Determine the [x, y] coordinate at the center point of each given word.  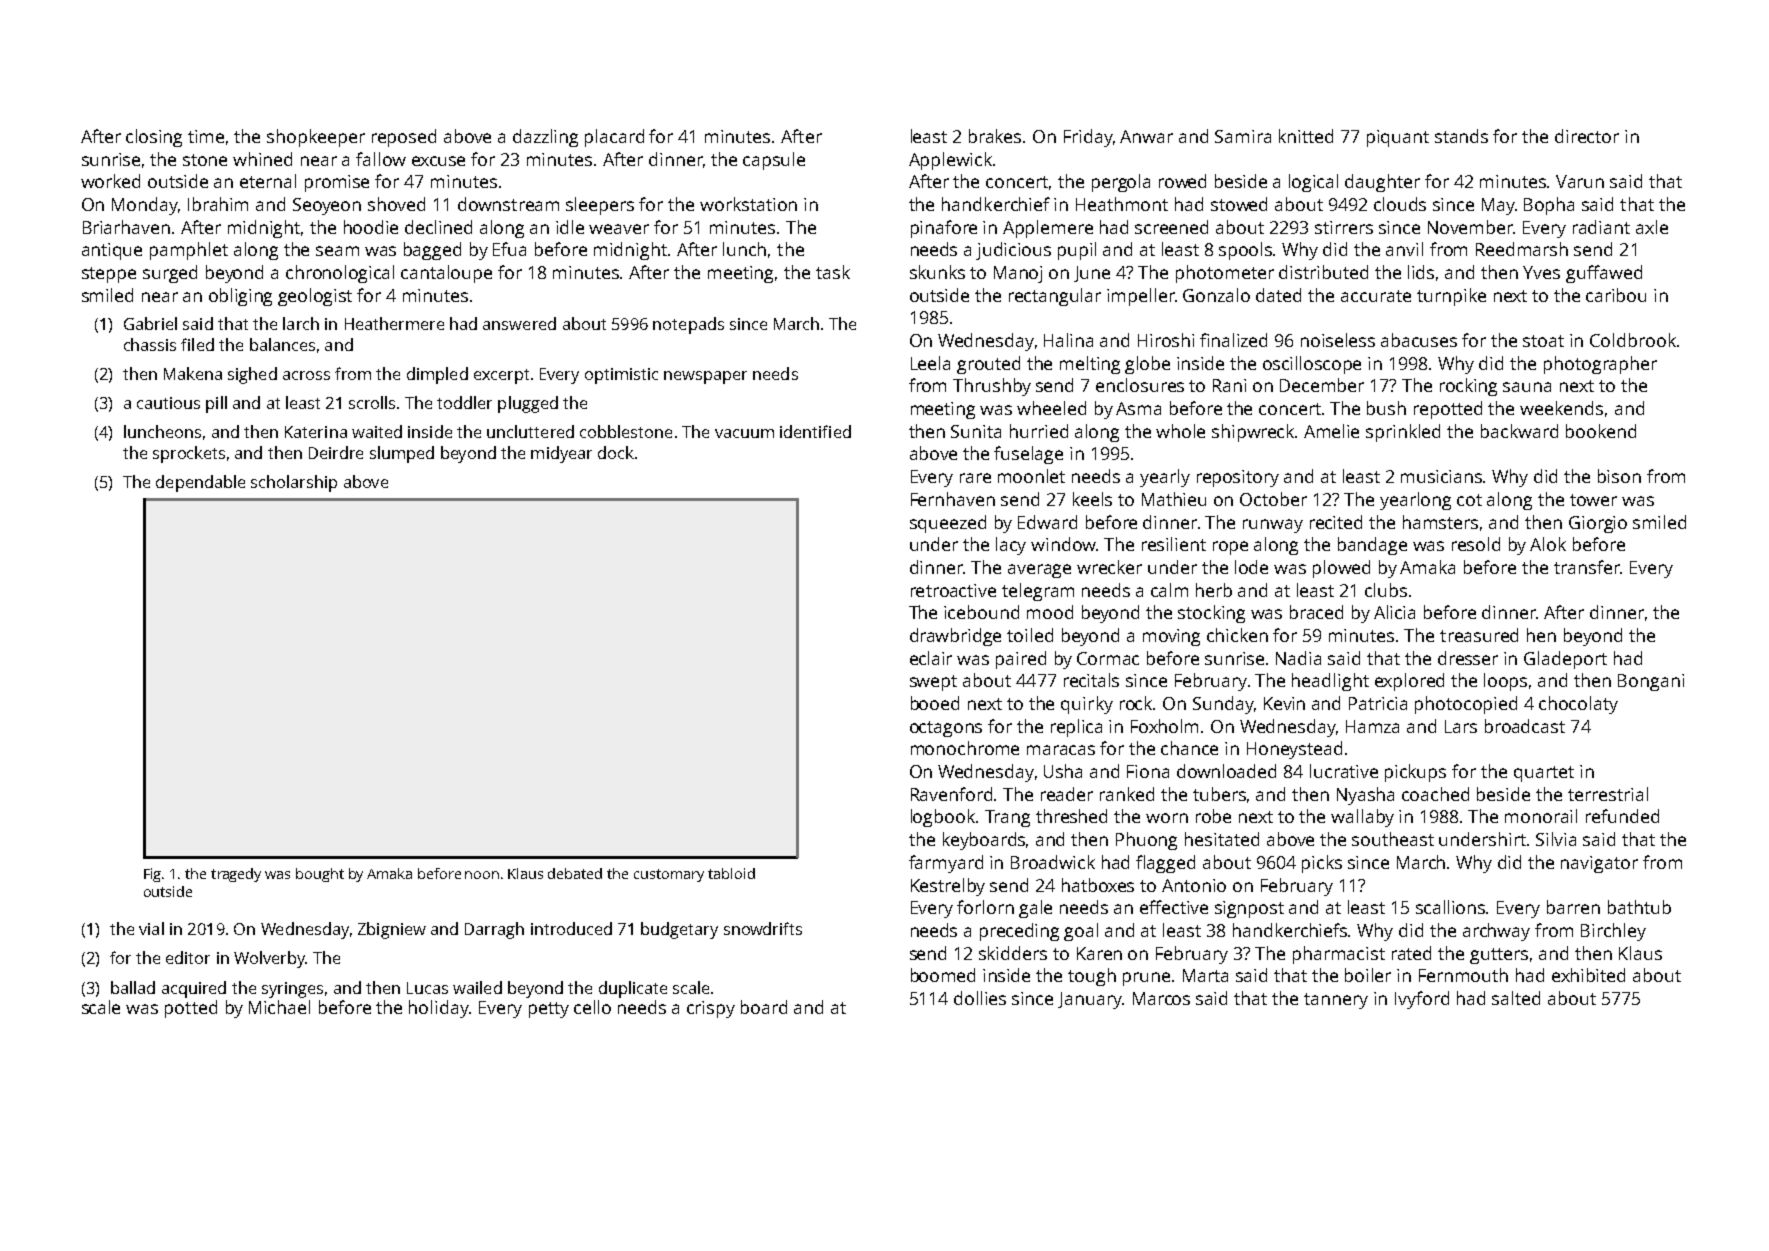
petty [549, 1010]
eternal [268, 181]
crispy [711, 1009]
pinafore [944, 229]
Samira [1243, 136]
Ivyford [1422, 1000]
